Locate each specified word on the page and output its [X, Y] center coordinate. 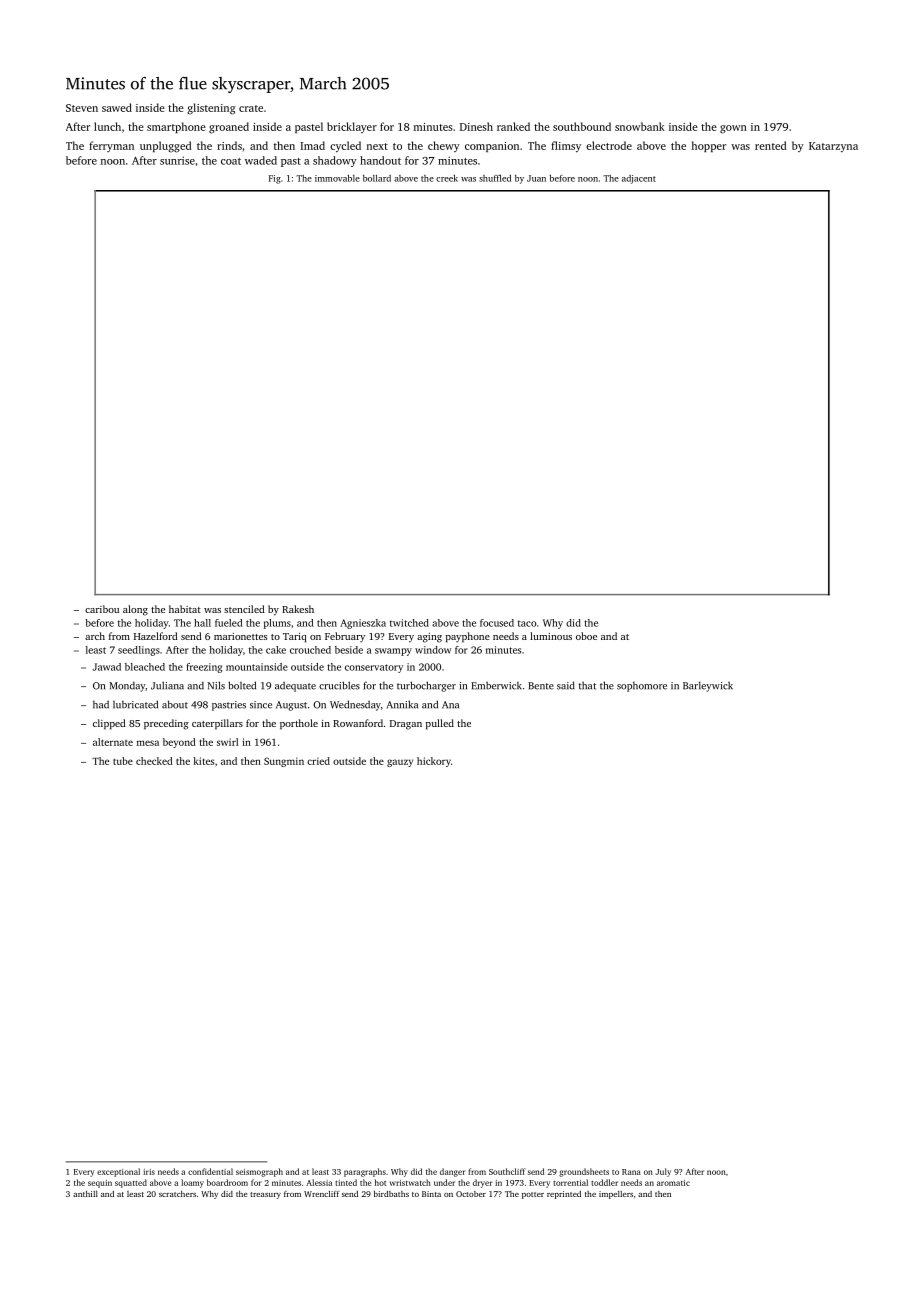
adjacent [639, 179]
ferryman [111, 146]
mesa [148, 743]
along [135, 610]
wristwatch [410, 1182]
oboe [586, 636]
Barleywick [708, 686]
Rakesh [298, 609]
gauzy [400, 763]
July [663, 1172]
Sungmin [284, 762]
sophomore [642, 687]
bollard [377, 178]
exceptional [118, 1172]
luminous [551, 636]
